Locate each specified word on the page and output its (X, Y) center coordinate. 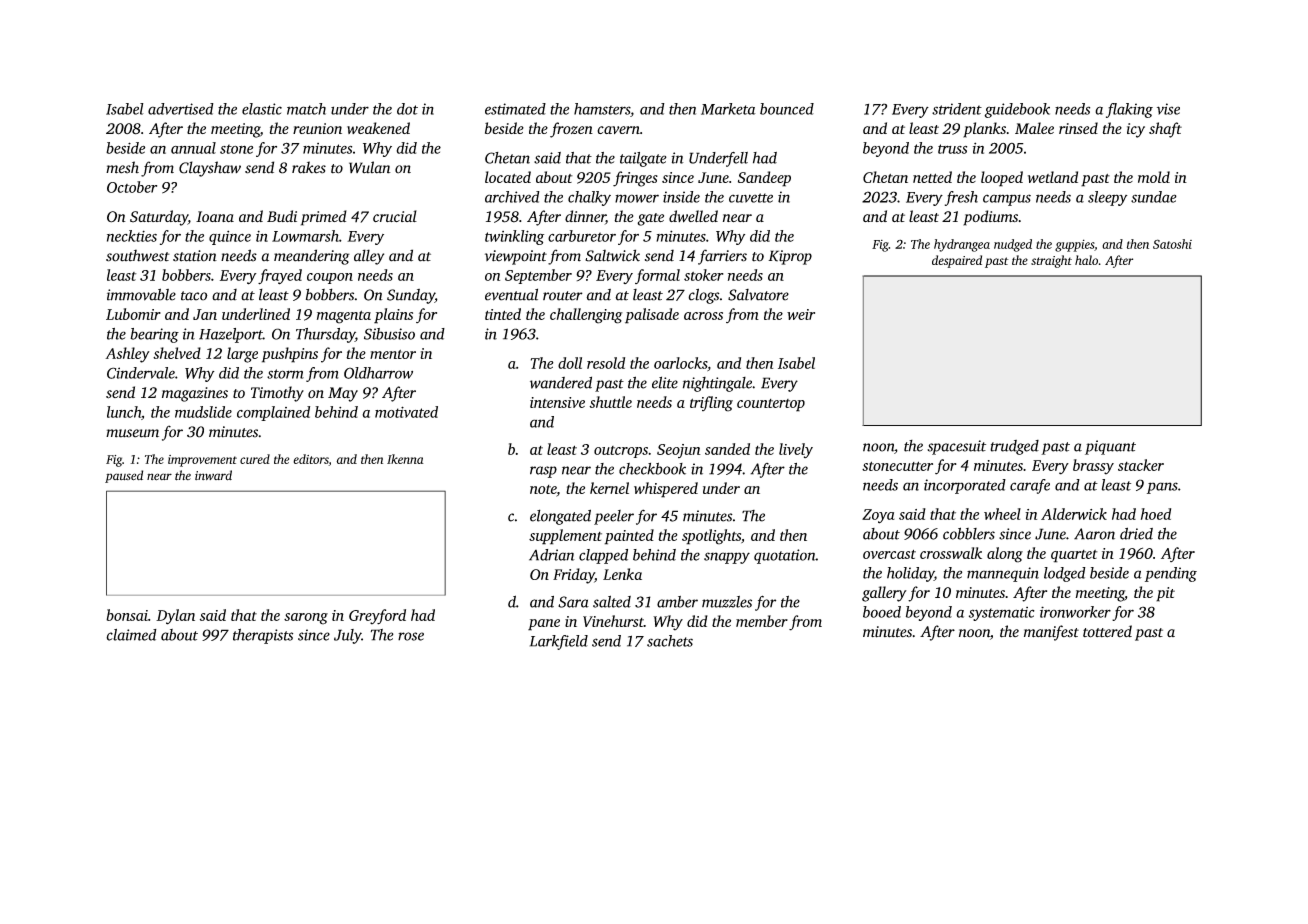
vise (1168, 109)
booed (882, 612)
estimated (515, 109)
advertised (181, 109)
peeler (614, 517)
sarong (306, 619)
